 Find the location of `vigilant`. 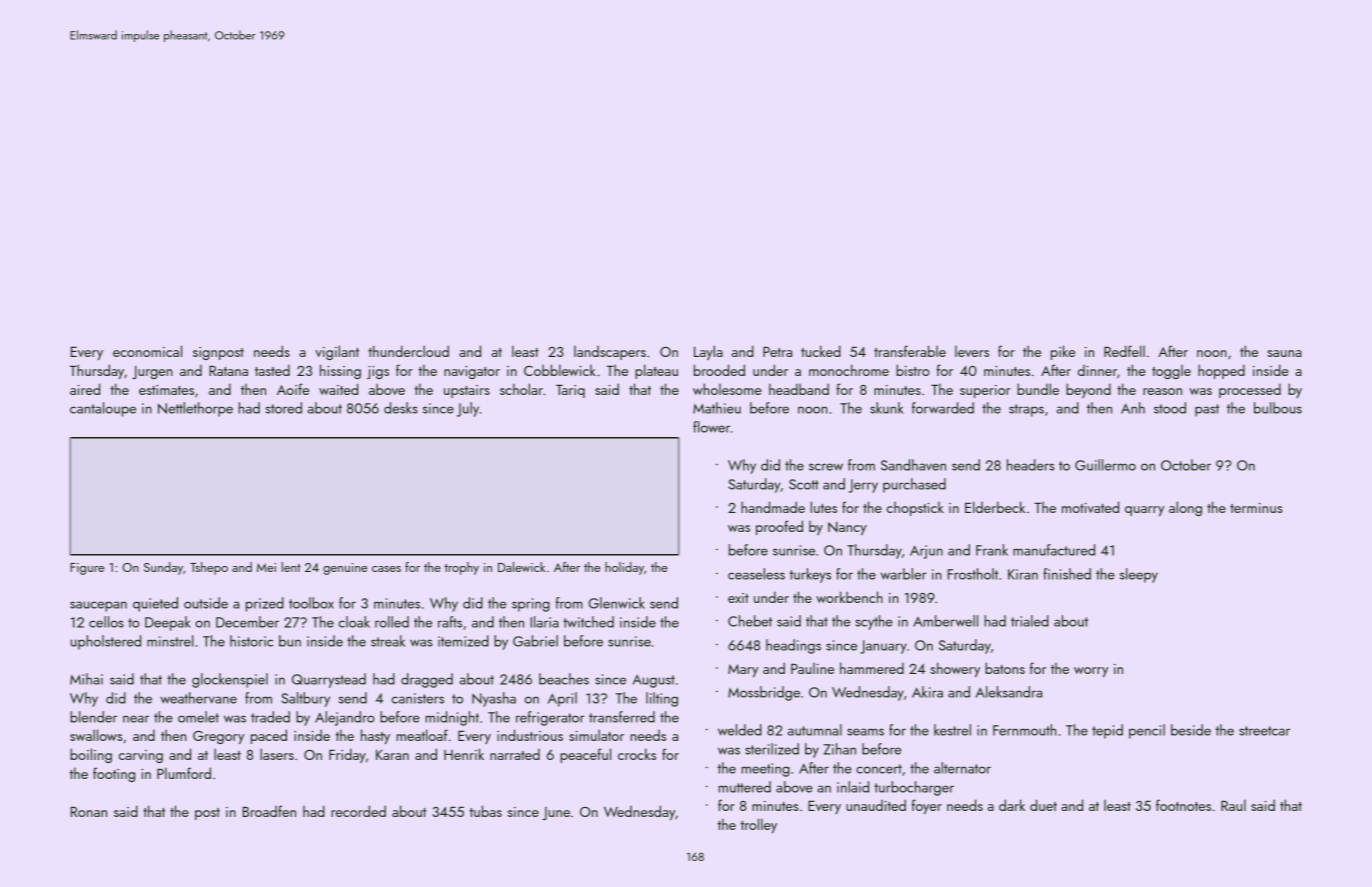

vigilant is located at coordinates (337, 352).
